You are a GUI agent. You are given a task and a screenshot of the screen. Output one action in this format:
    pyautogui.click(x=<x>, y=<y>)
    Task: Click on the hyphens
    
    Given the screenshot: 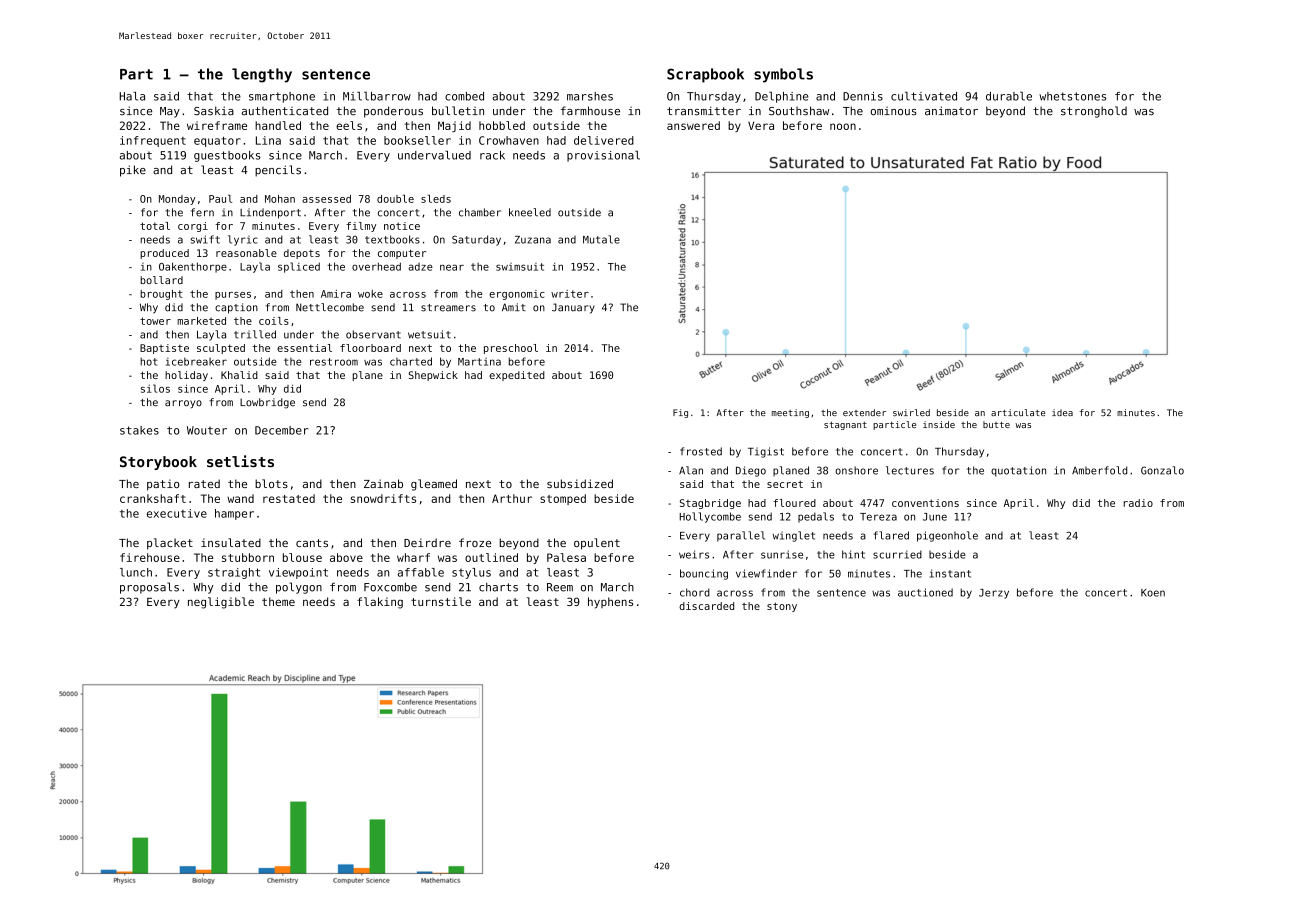 What is the action you would take?
    pyautogui.click(x=610, y=603)
